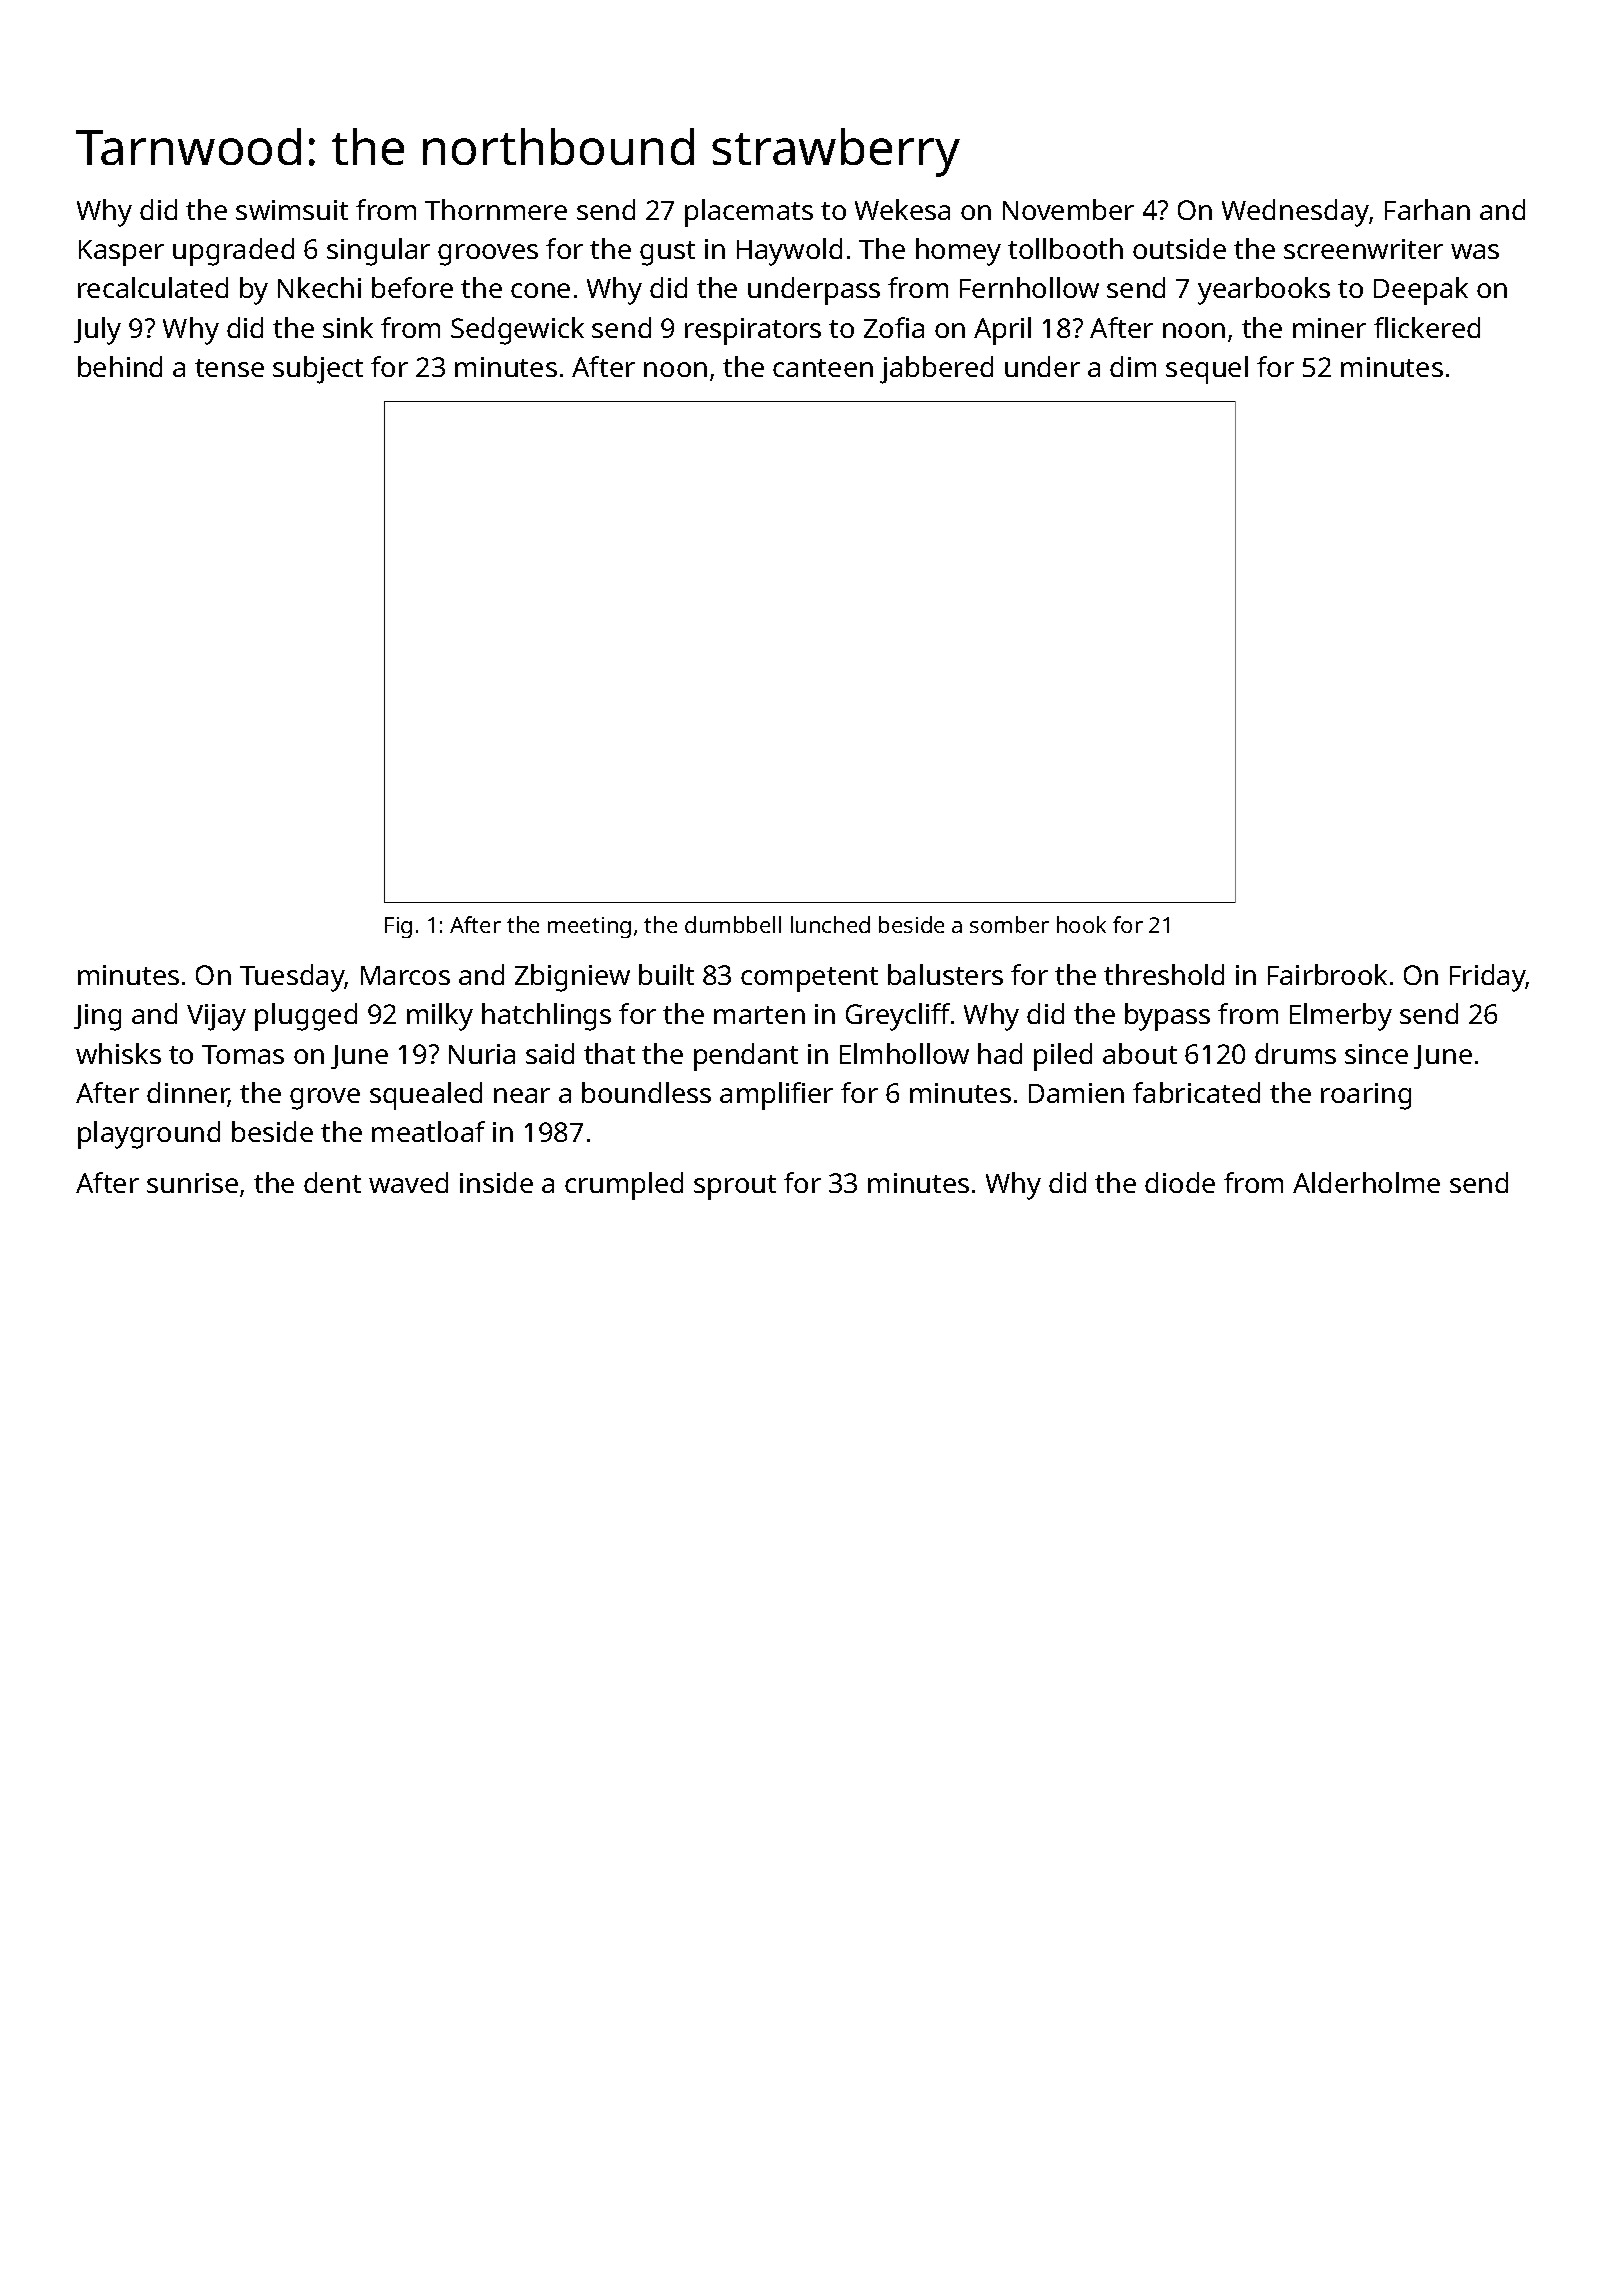  What do you see at coordinates (398, 927) in the document?
I see `Fig` at bounding box center [398, 927].
